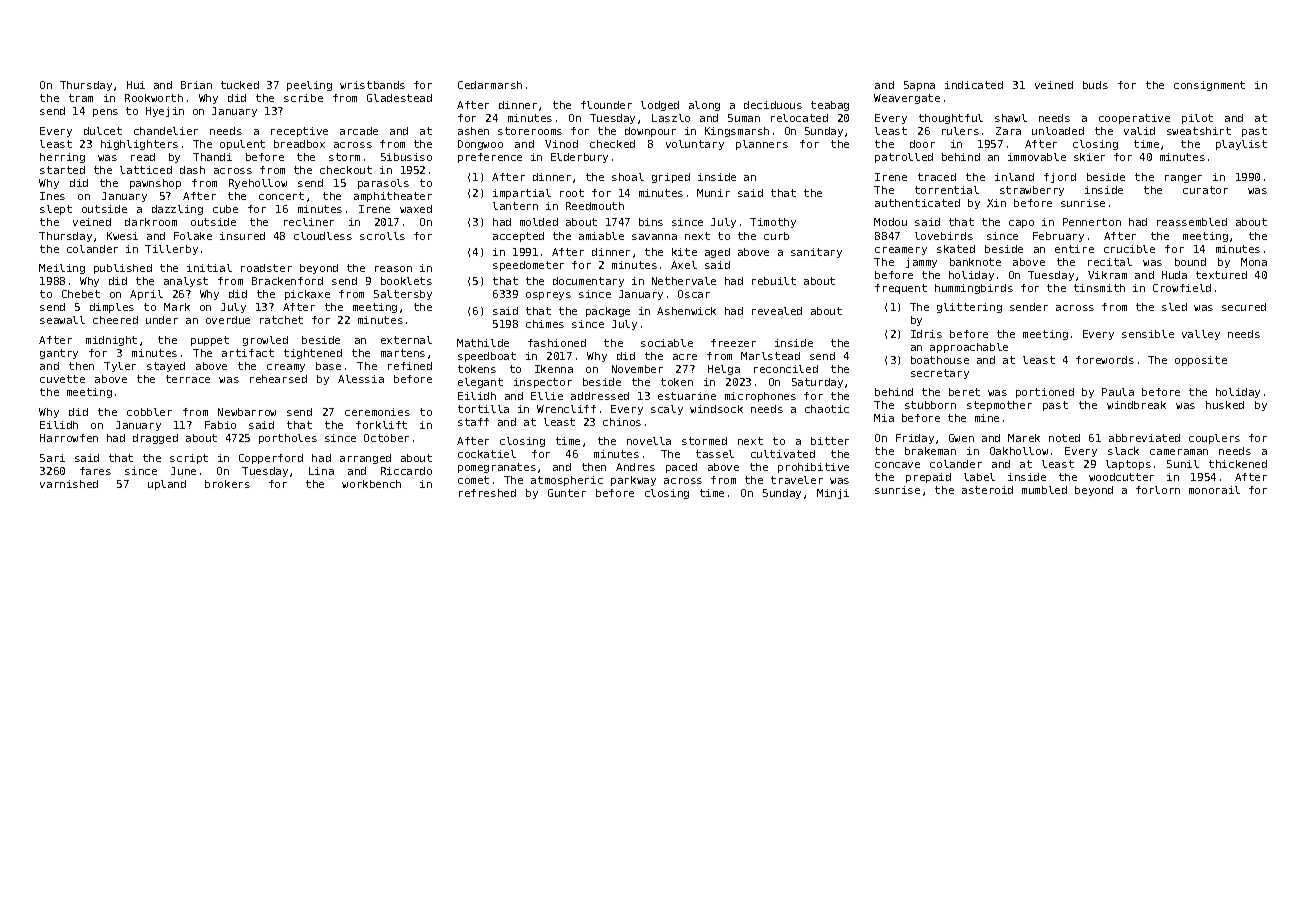 Image resolution: width=1308 pixels, height=924 pixels. Describe the element at coordinates (762, 145) in the screenshot. I see `planners` at that location.
